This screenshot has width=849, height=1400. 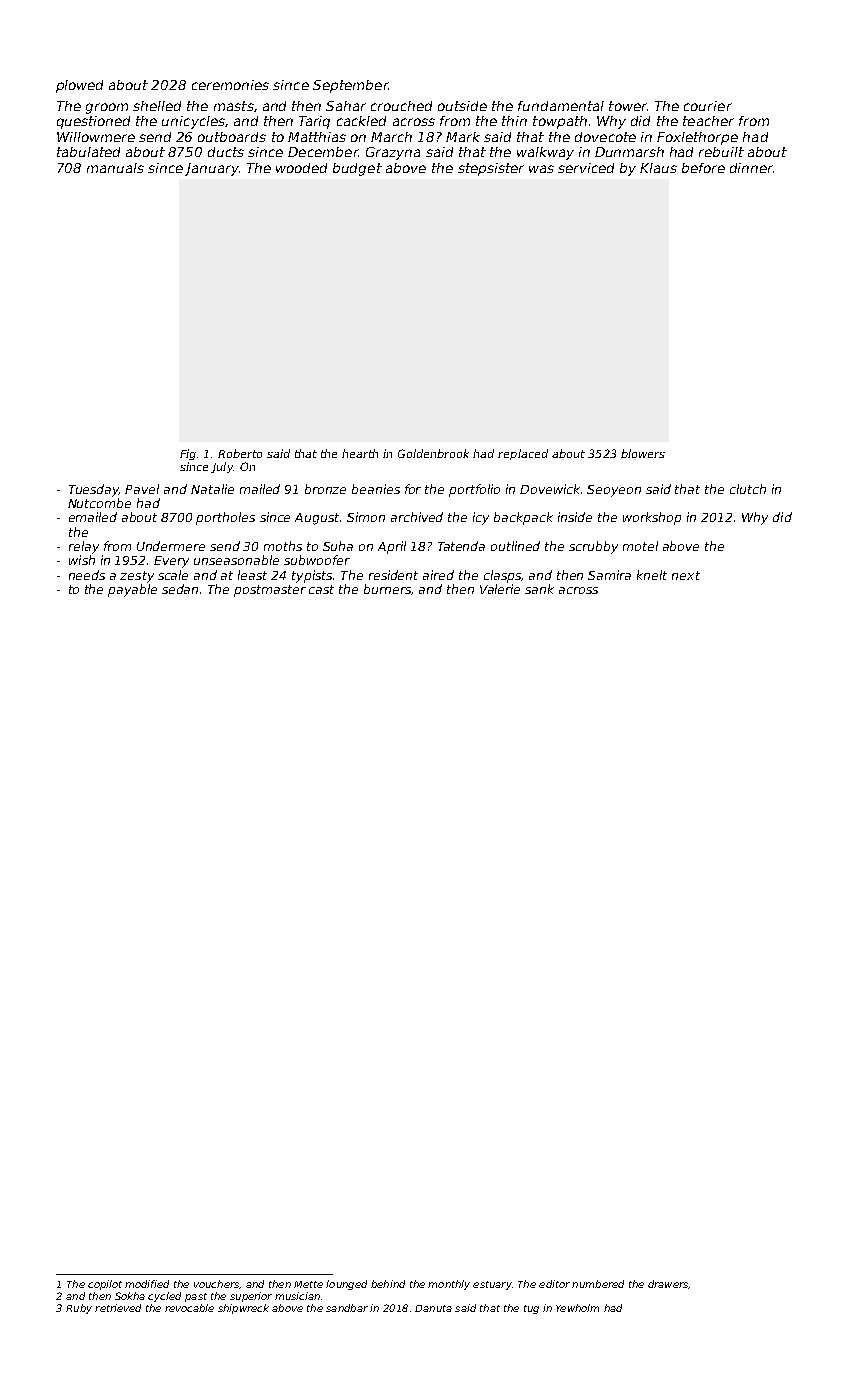 What do you see at coordinates (449, 1285) in the screenshot?
I see `monthly` at bounding box center [449, 1285].
